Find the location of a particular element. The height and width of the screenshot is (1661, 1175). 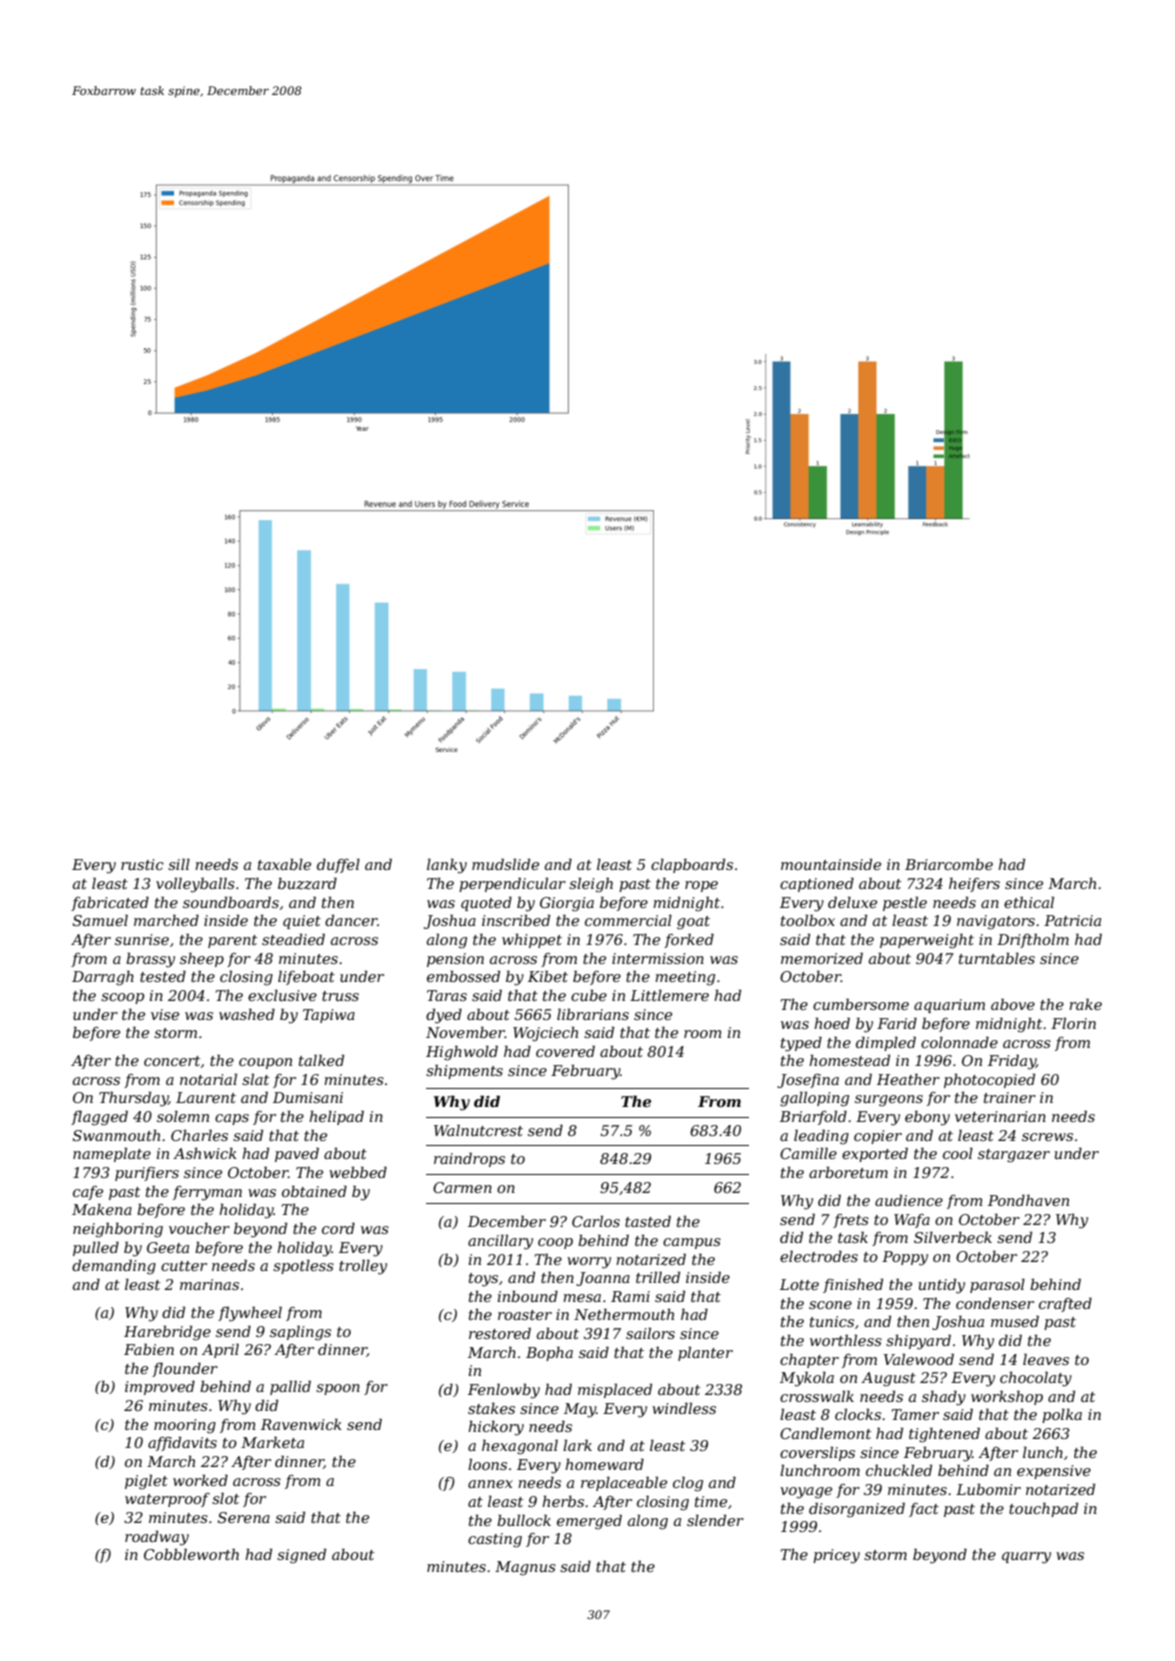

clapboards is located at coordinates (692, 865).
